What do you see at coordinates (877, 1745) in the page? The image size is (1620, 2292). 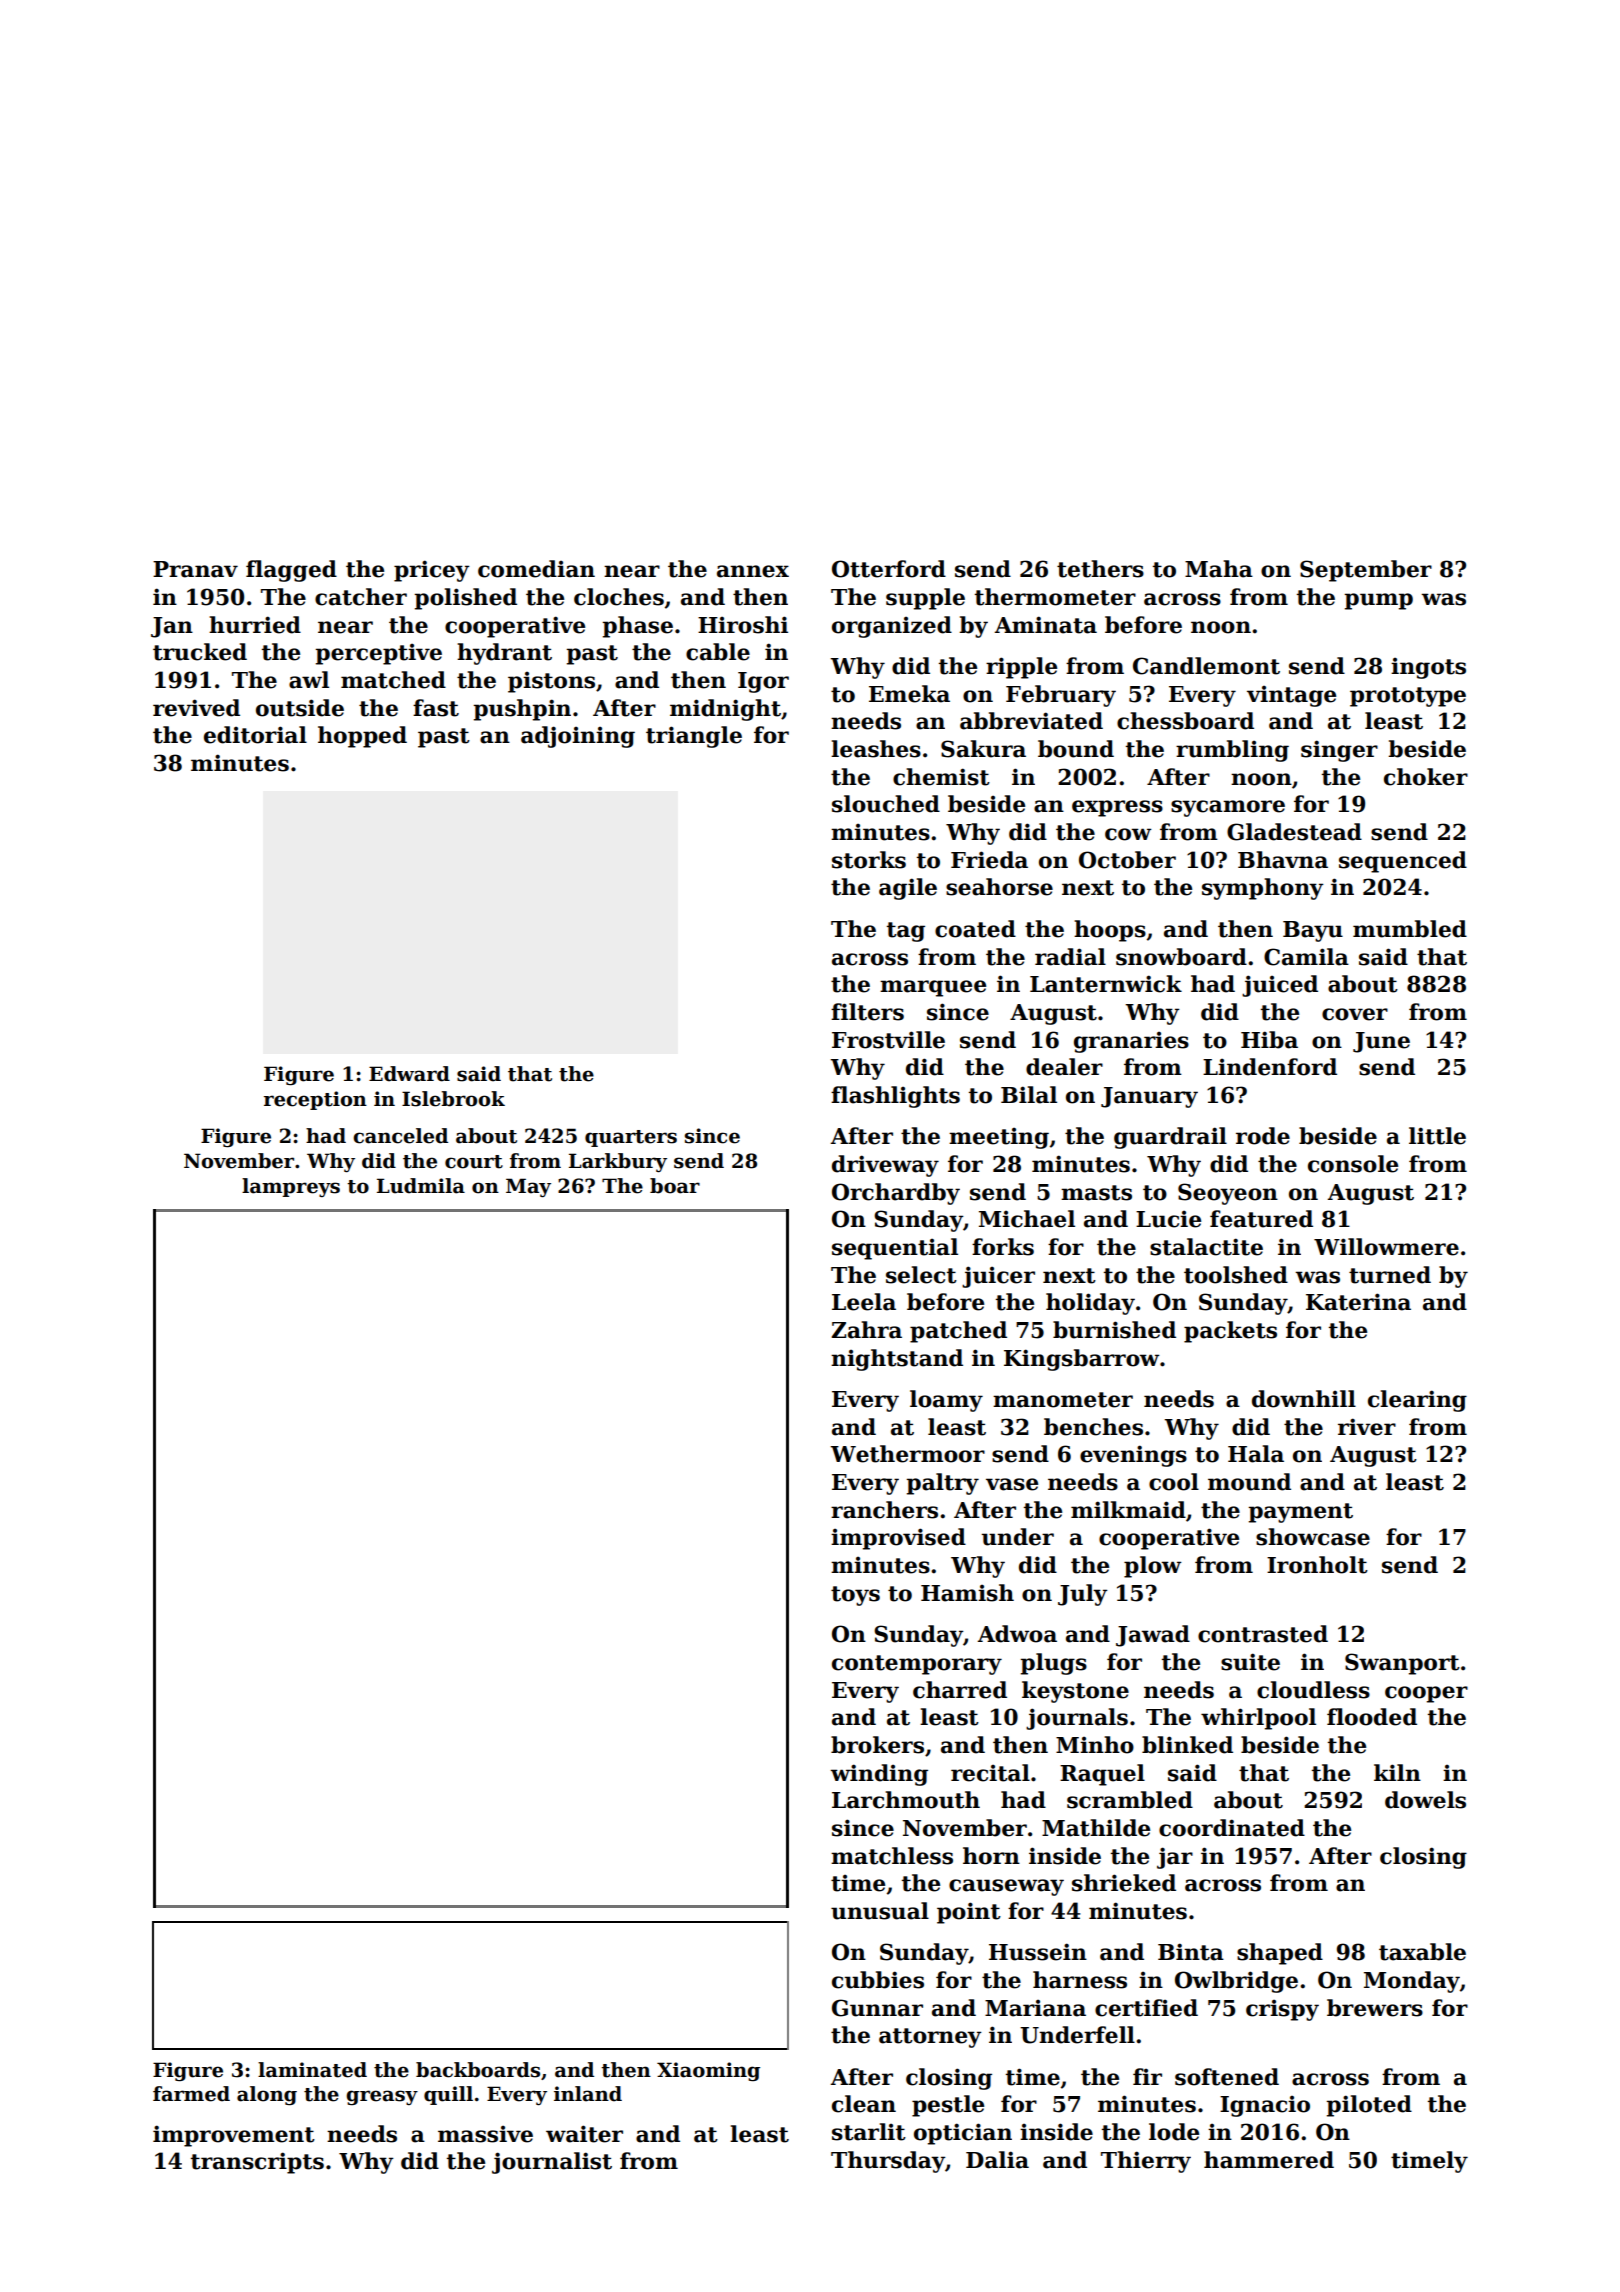 I see `brokers` at bounding box center [877, 1745].
